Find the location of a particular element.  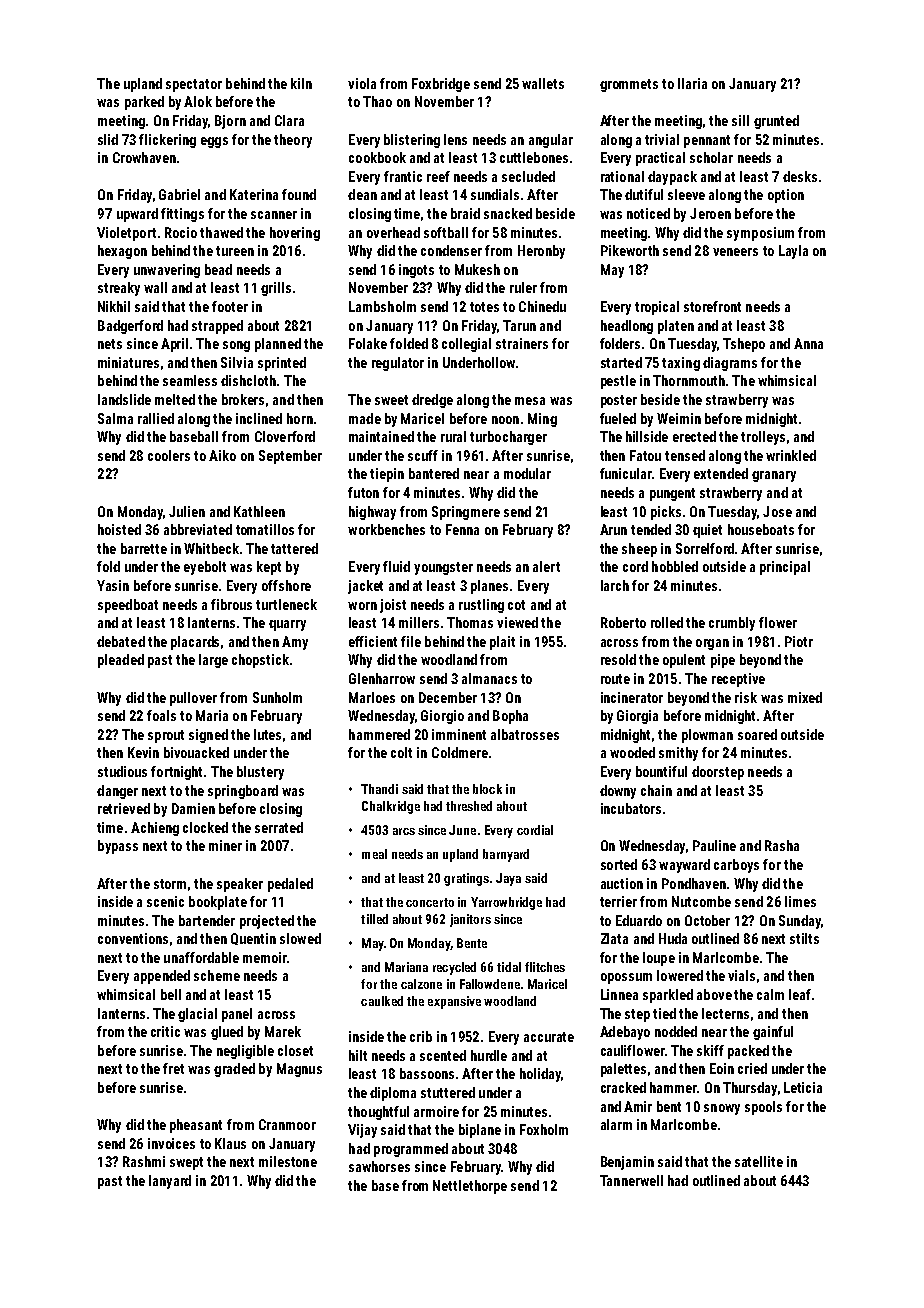

erected is located at coordinates (694, 436).
